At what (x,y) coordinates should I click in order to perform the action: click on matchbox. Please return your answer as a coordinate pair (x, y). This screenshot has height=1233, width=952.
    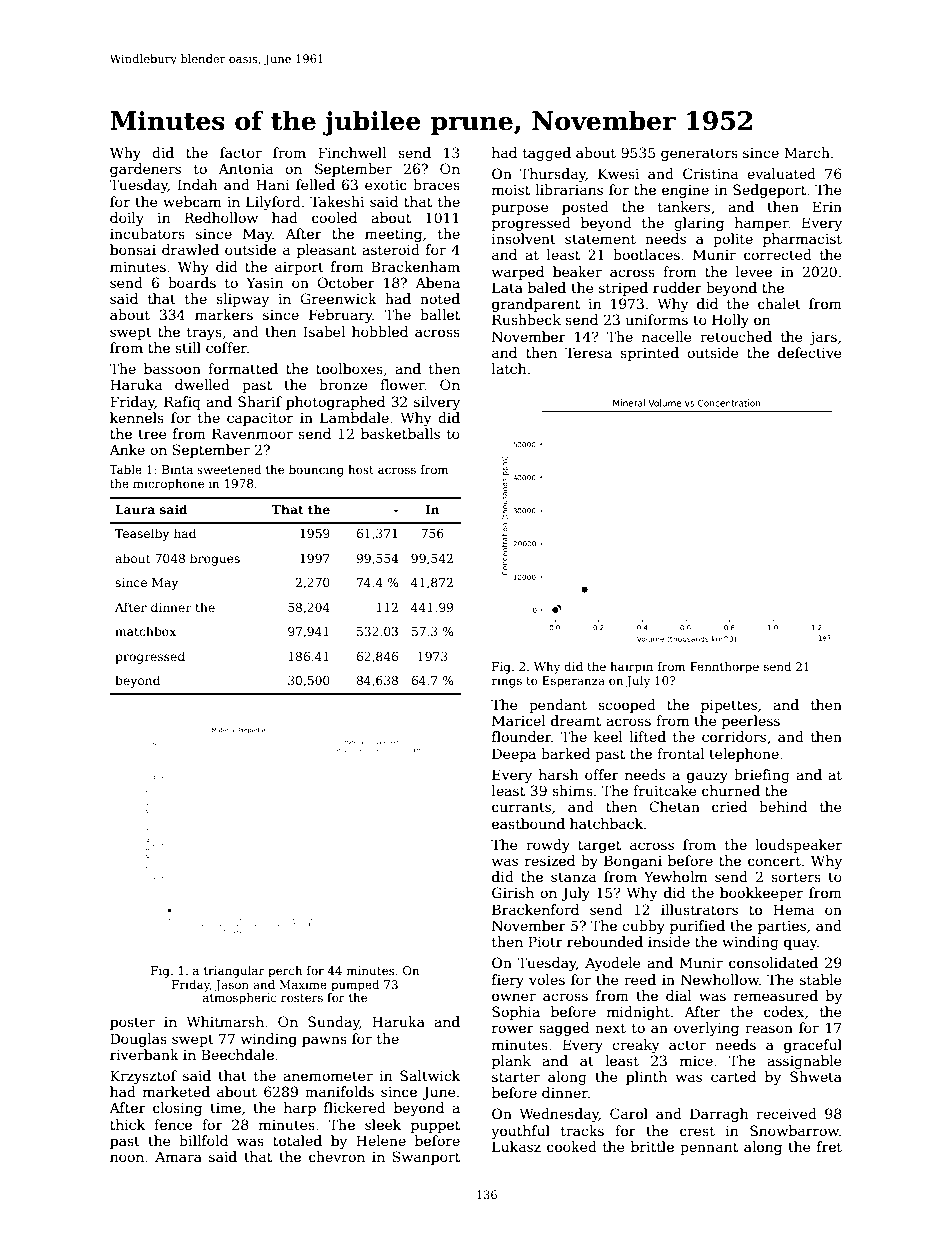
    Looking at the image, I should click on (145, 631).
